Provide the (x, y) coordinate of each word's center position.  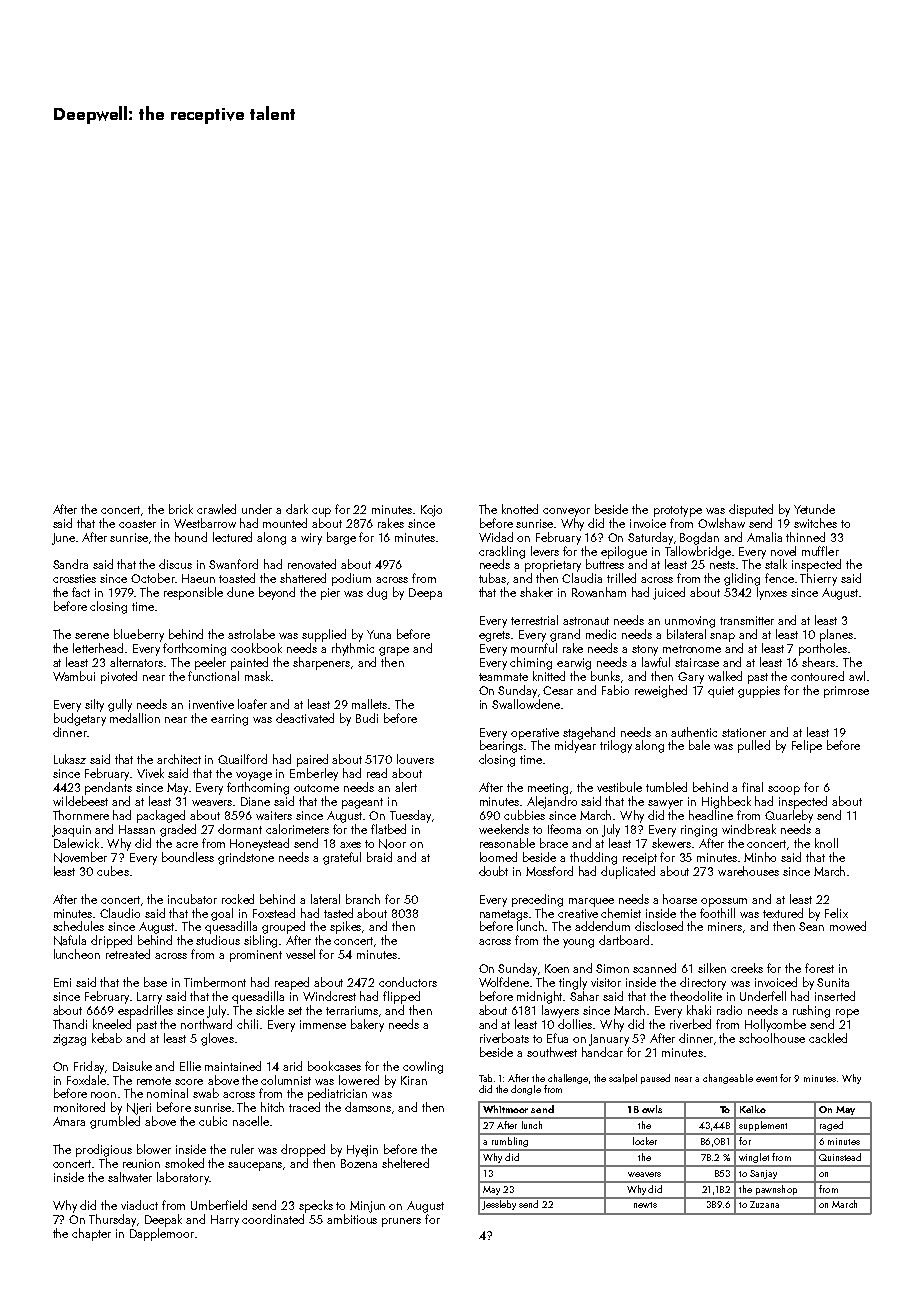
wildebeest (80, 801)
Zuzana (764, 1204)
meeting (548, 789)
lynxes (772, 593)
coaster (137, 524)
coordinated (273, 1219)
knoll (826, 843)
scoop (784, 790)
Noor (392, 844)
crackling (502, 552)
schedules (78, 926)
